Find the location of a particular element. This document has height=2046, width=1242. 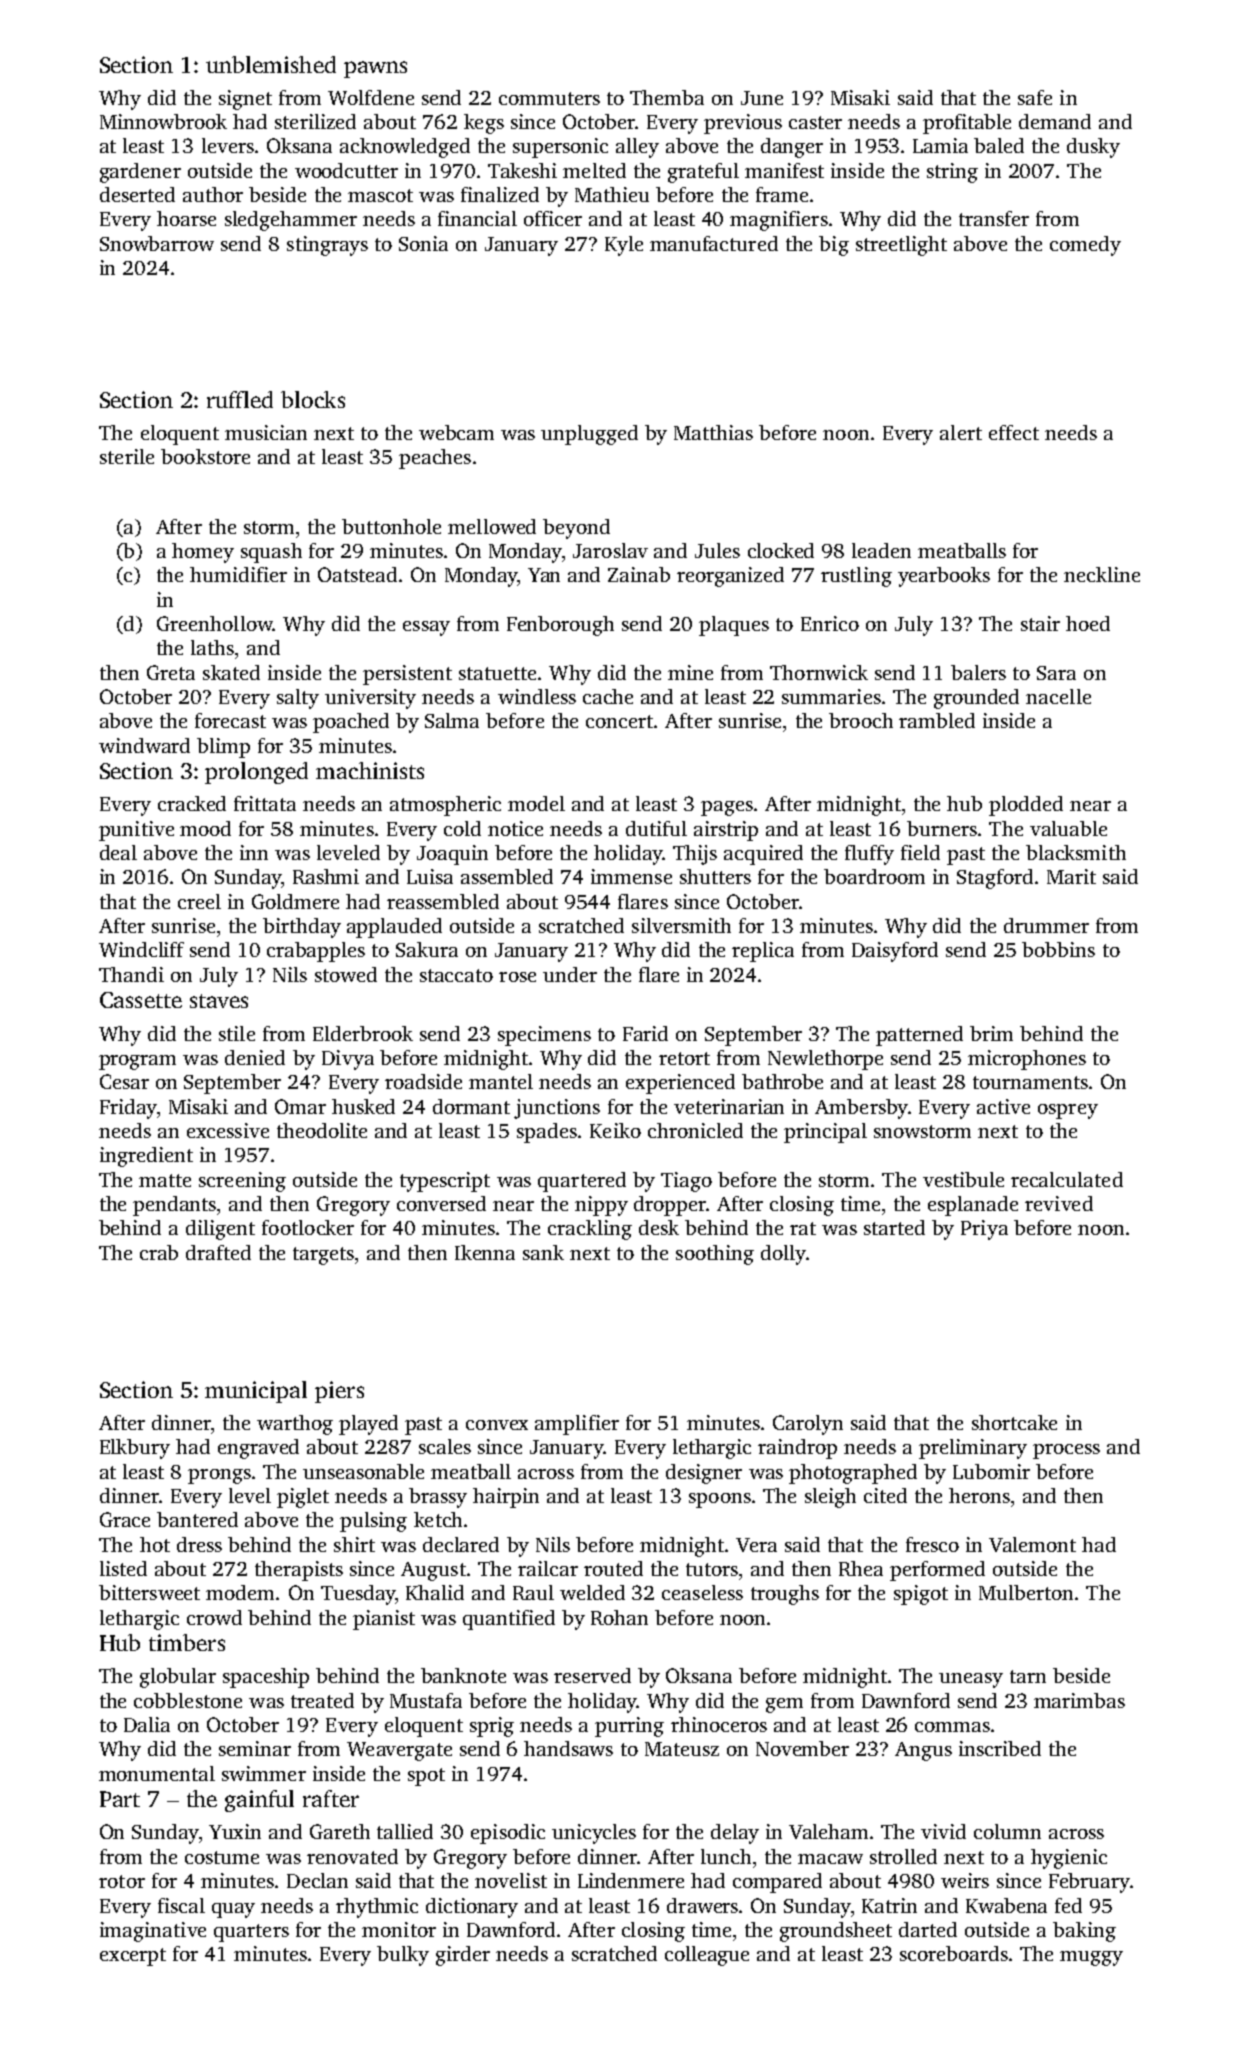

safe is located at coordinates (1035, 97).
